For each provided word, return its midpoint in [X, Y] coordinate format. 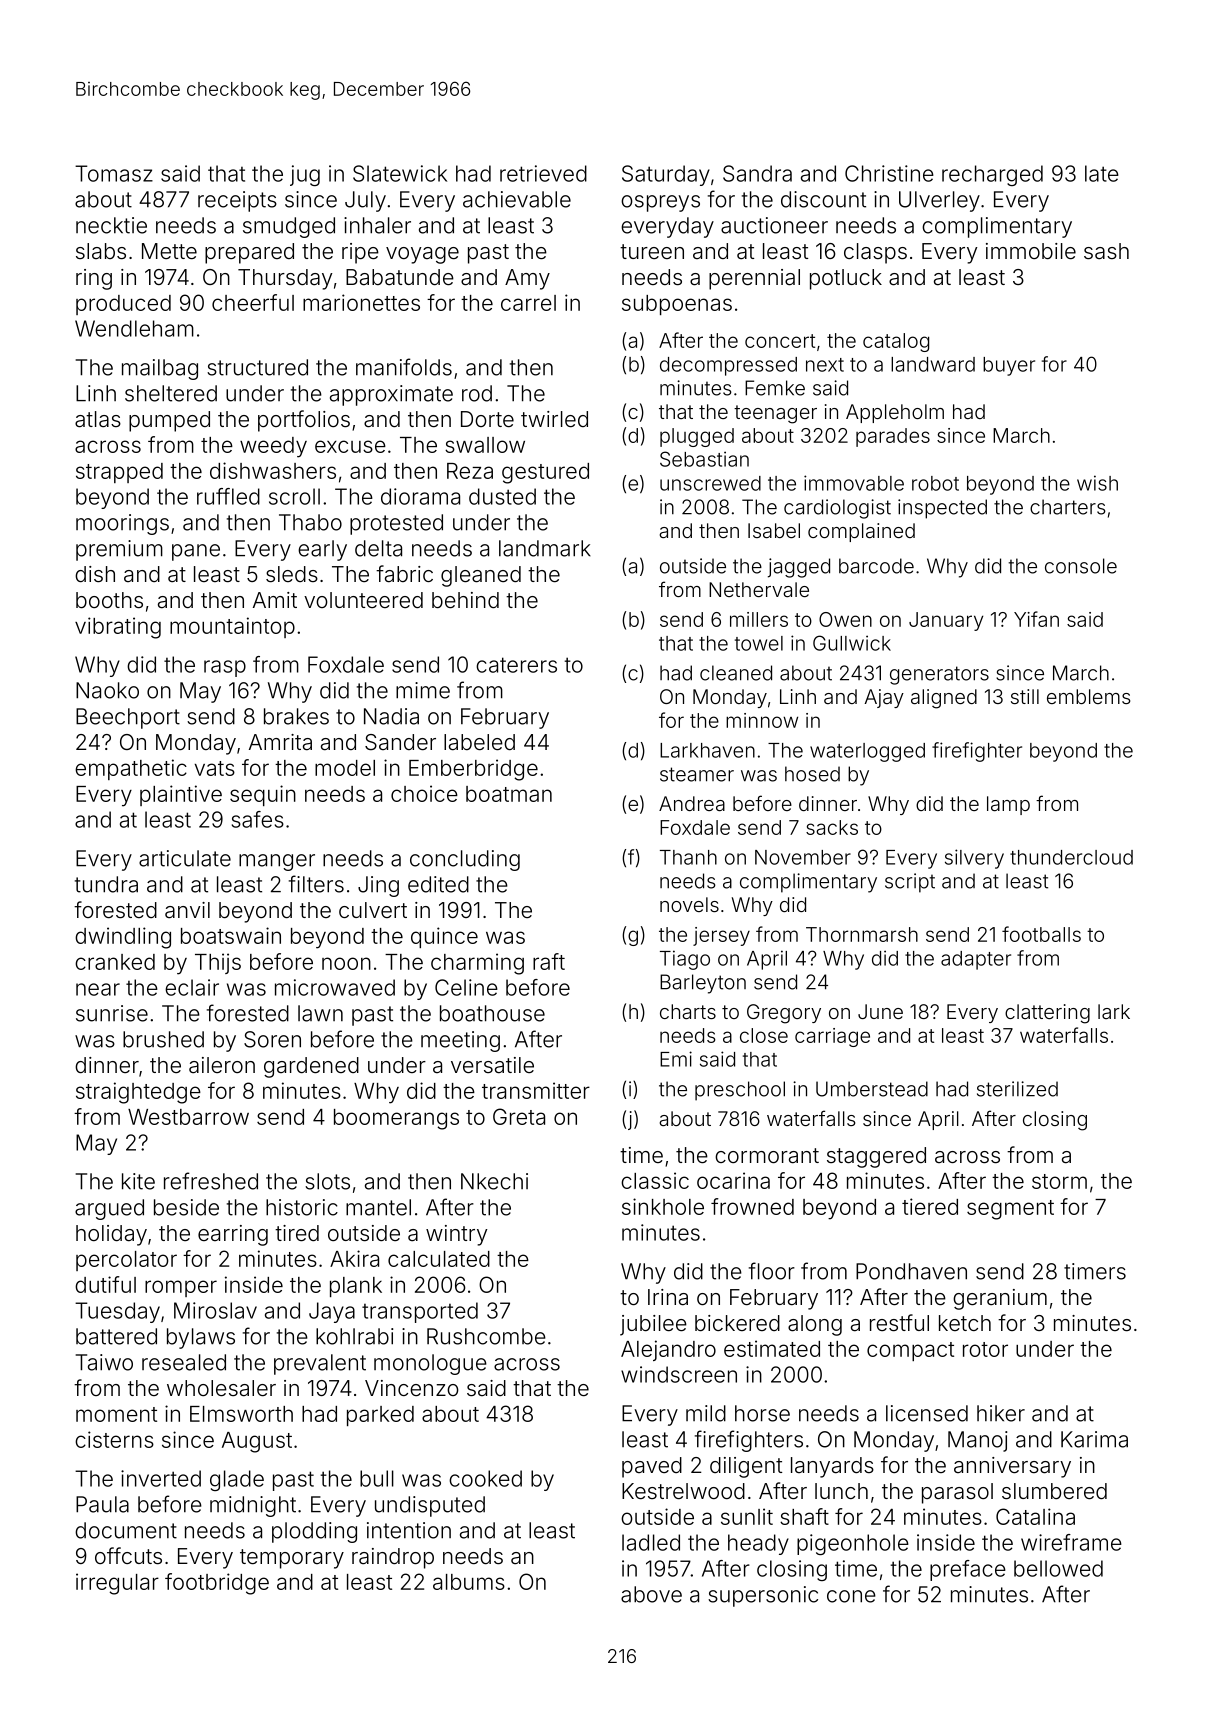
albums [469, 1582]
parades [893, 437]
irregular [117, 1584]
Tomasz [114, 173]
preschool [740, 1091]
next [825, 365]
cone [851, 1596]
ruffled [228, 496]
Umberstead [872, 1089]
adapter [976, 960]
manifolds [404, 367]
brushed [163, 1039]
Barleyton [703, 984]
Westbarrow [188, 1117]
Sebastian [704, 459]
